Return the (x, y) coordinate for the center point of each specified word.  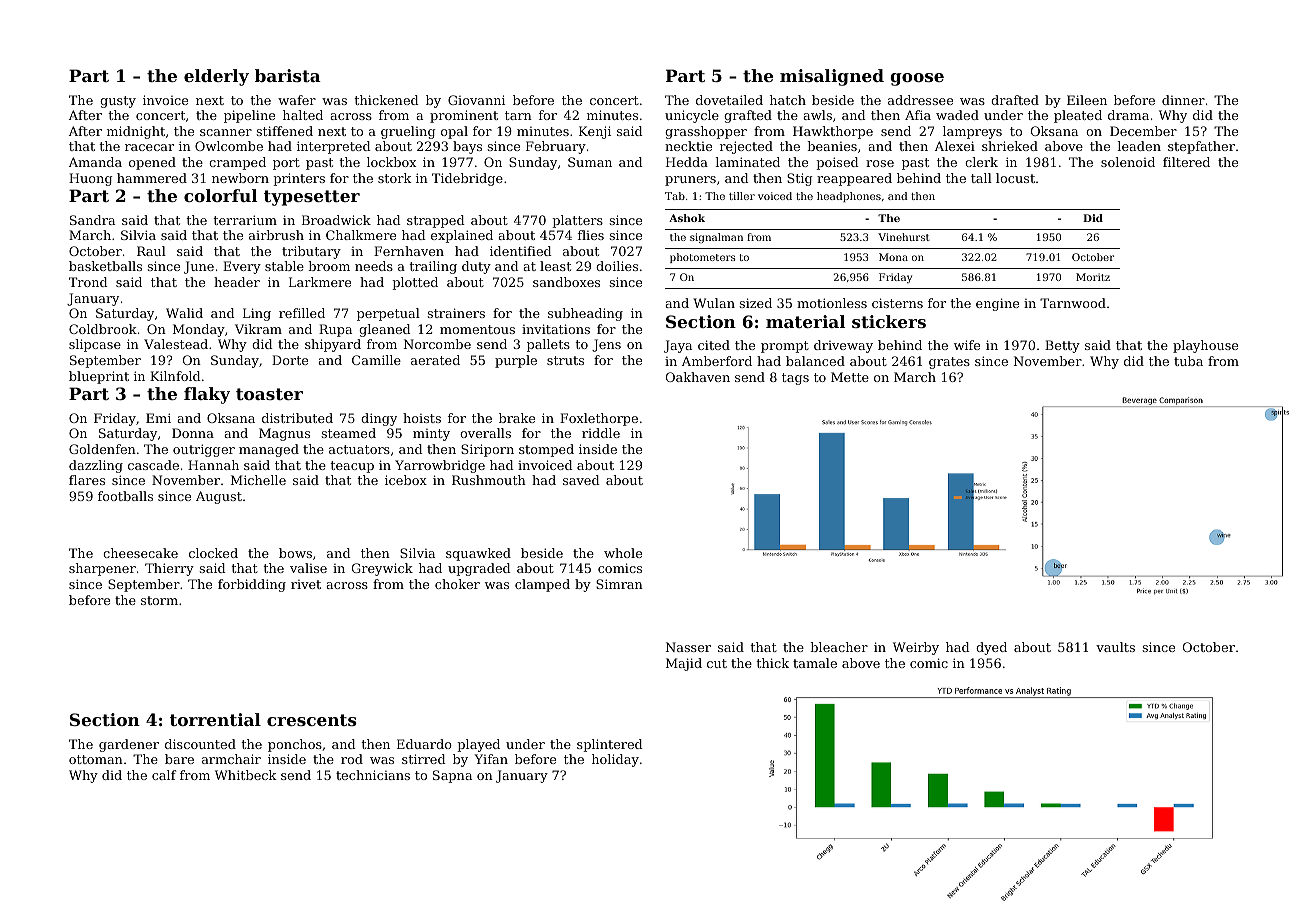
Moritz (1093, 277)
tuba (1188, 361)
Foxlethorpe (599, 419)
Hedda (687, 162)
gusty (118, 102)
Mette (850, 377)
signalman (716, 238)
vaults (1115, 647)
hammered (152, 178)
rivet (306, 584)
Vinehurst (904, 237)
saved (581, 480)
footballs (125, 496)
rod (352, 759)
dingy (379, 419)
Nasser (688, 647)
